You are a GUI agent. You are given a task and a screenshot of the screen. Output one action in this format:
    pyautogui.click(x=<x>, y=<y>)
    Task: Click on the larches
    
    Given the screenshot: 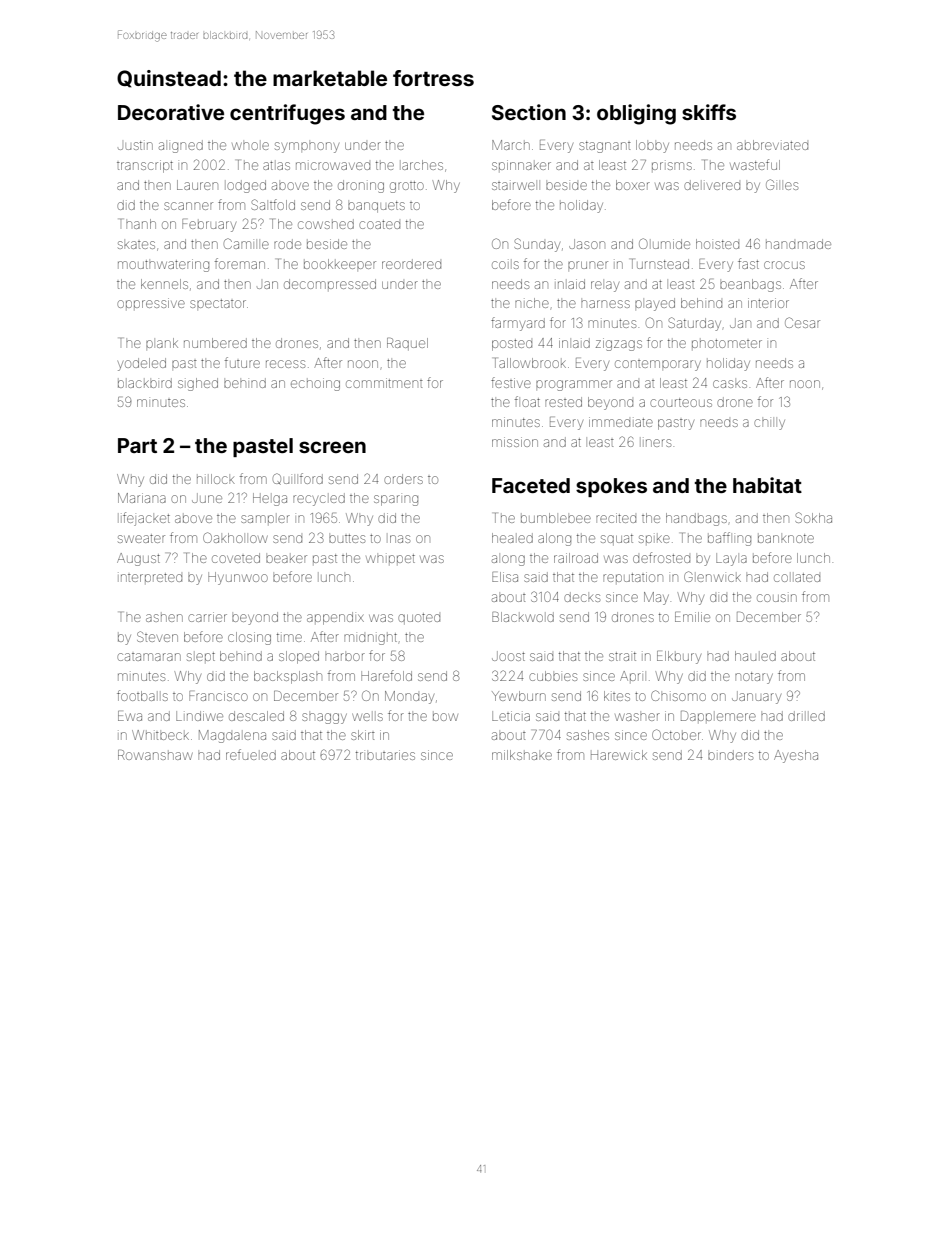 What is the action you would take?
    pyautogui.click(x=422, y=165)
